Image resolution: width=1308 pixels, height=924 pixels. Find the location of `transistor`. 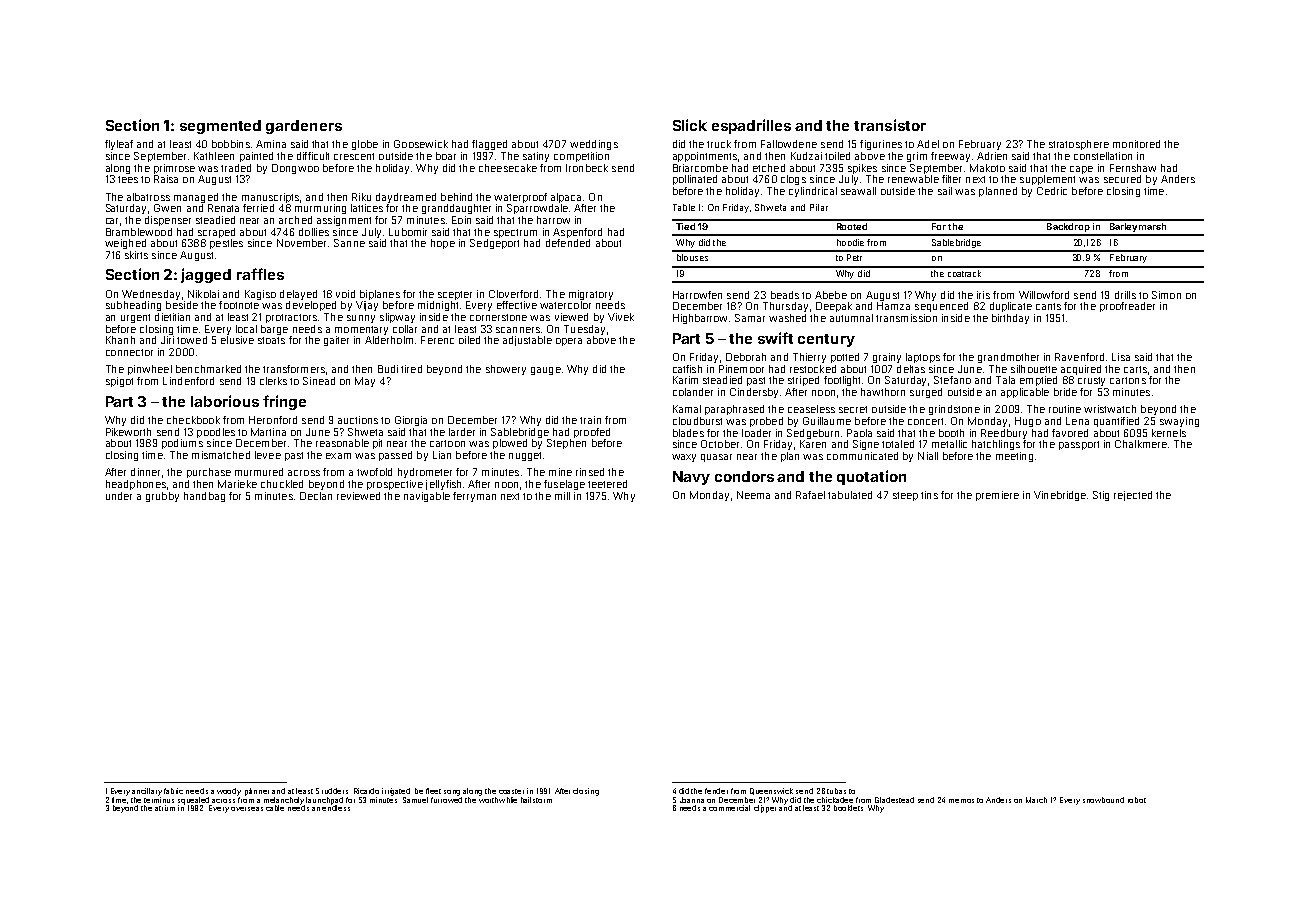

transistor is located at coordinates (890, 125).
